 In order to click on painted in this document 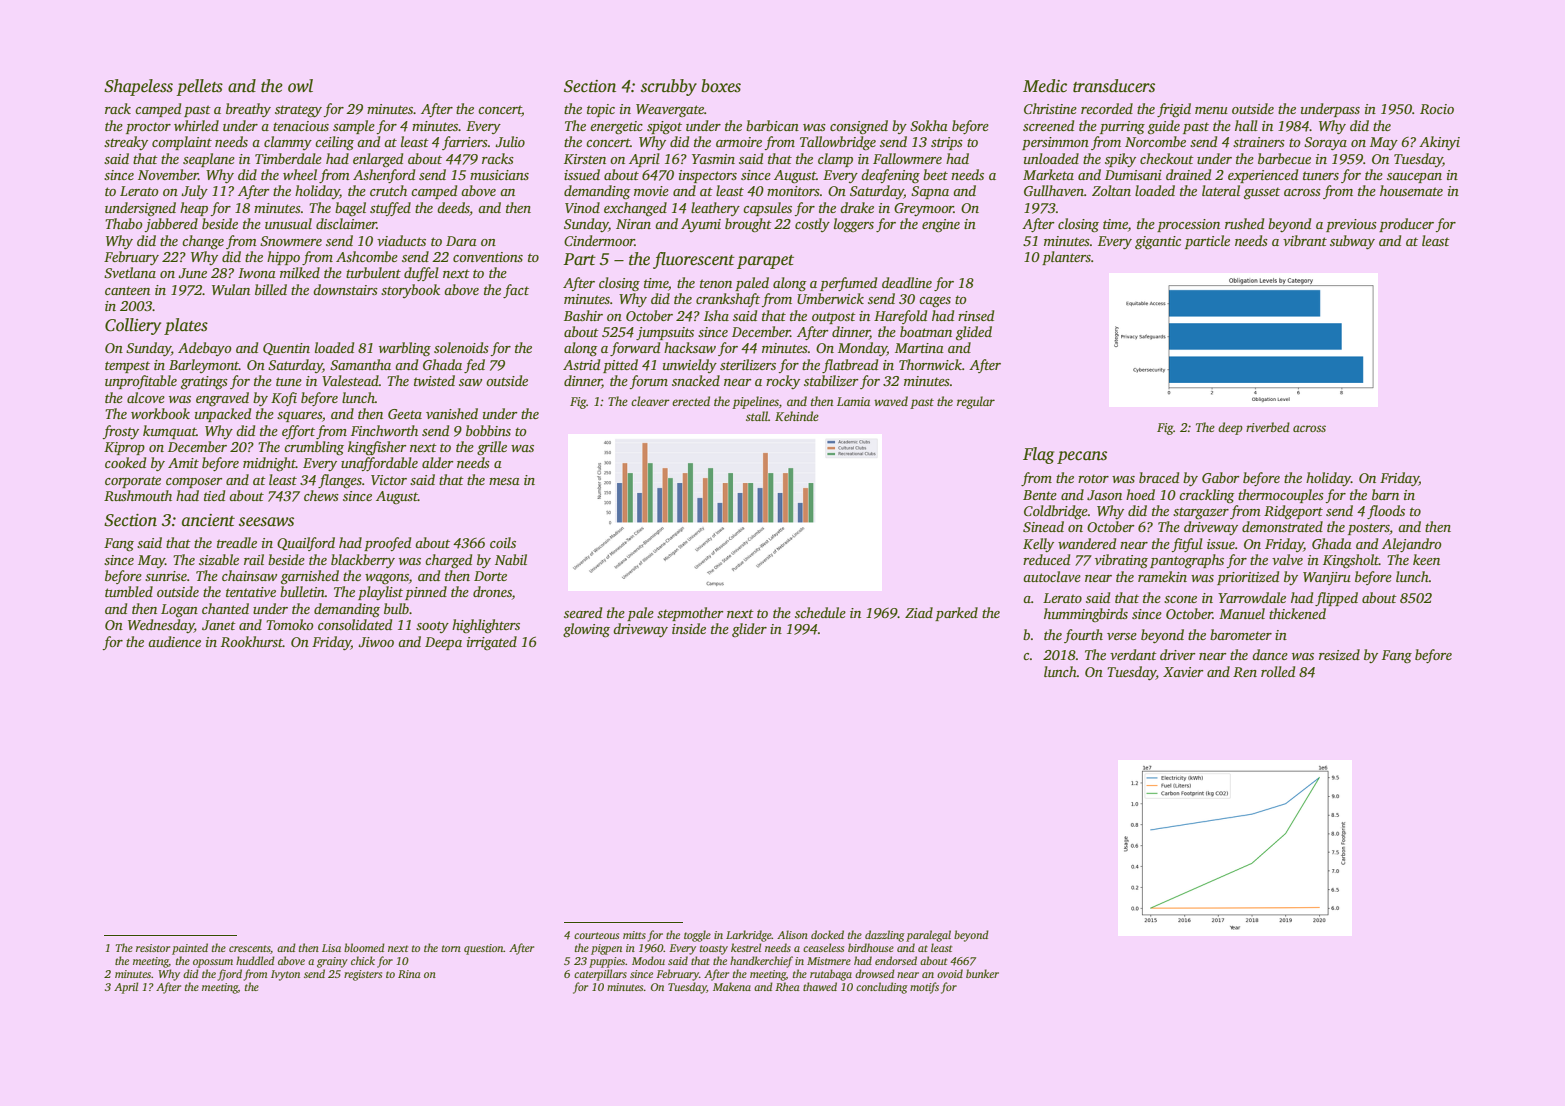, I will do `click(190, 949)`.
